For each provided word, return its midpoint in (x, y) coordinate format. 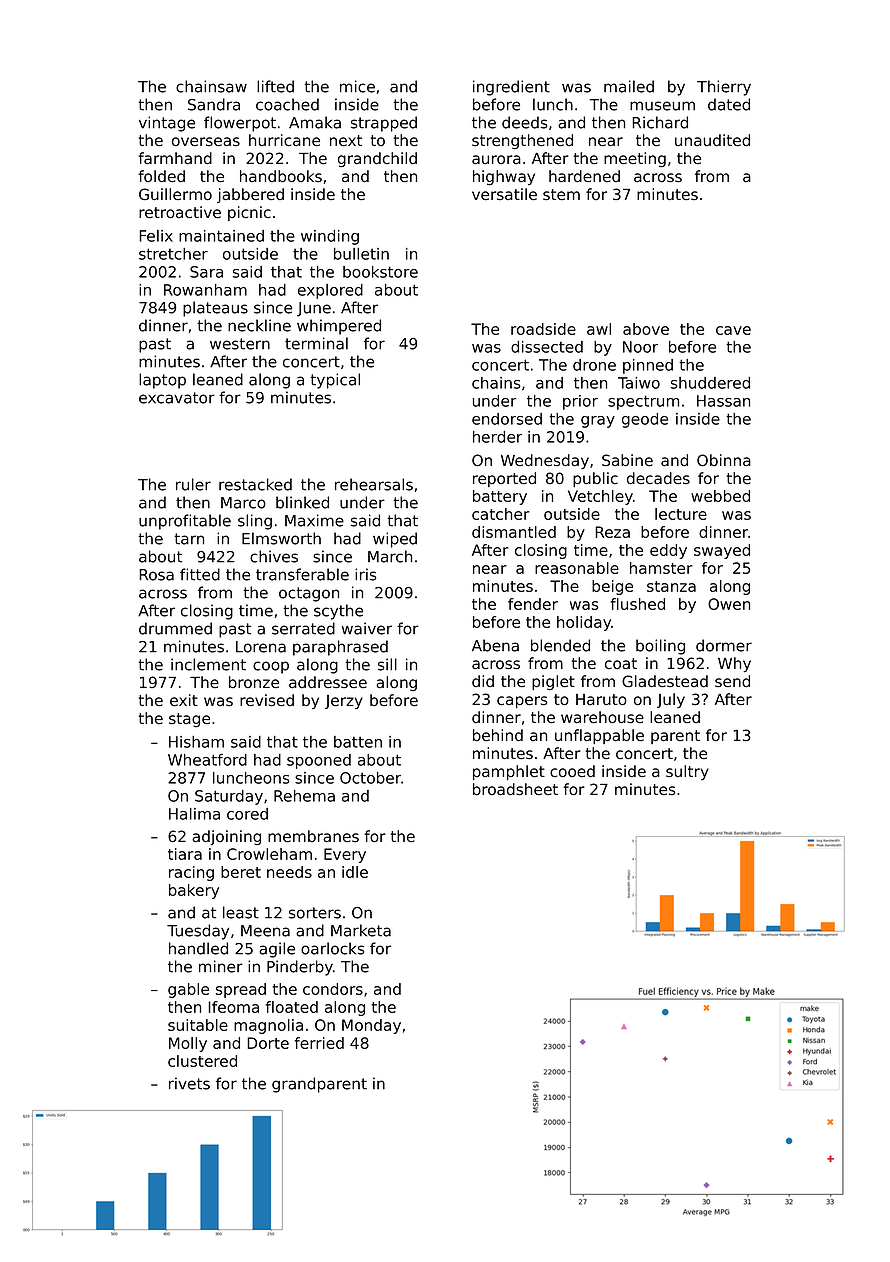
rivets (189, 1083)
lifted (275, 86)
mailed (629, 86)
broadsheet (515, 789)
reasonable (577, 568)
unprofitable (185, 522)
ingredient (511, 88)
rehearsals (374, 484)
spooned (319, 761)
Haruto (601, 700)
